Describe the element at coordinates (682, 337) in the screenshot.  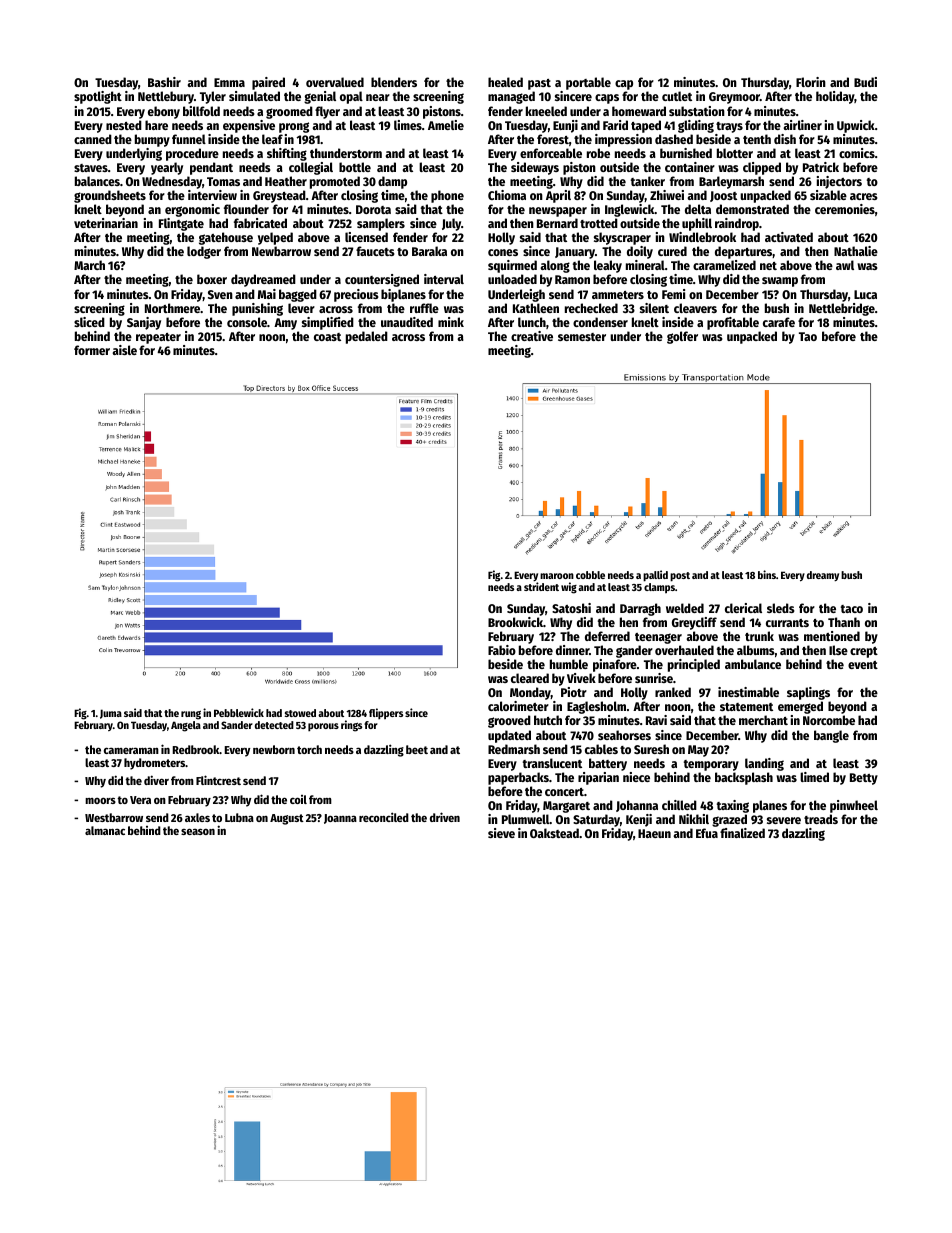
I see `golfer` at that location.
